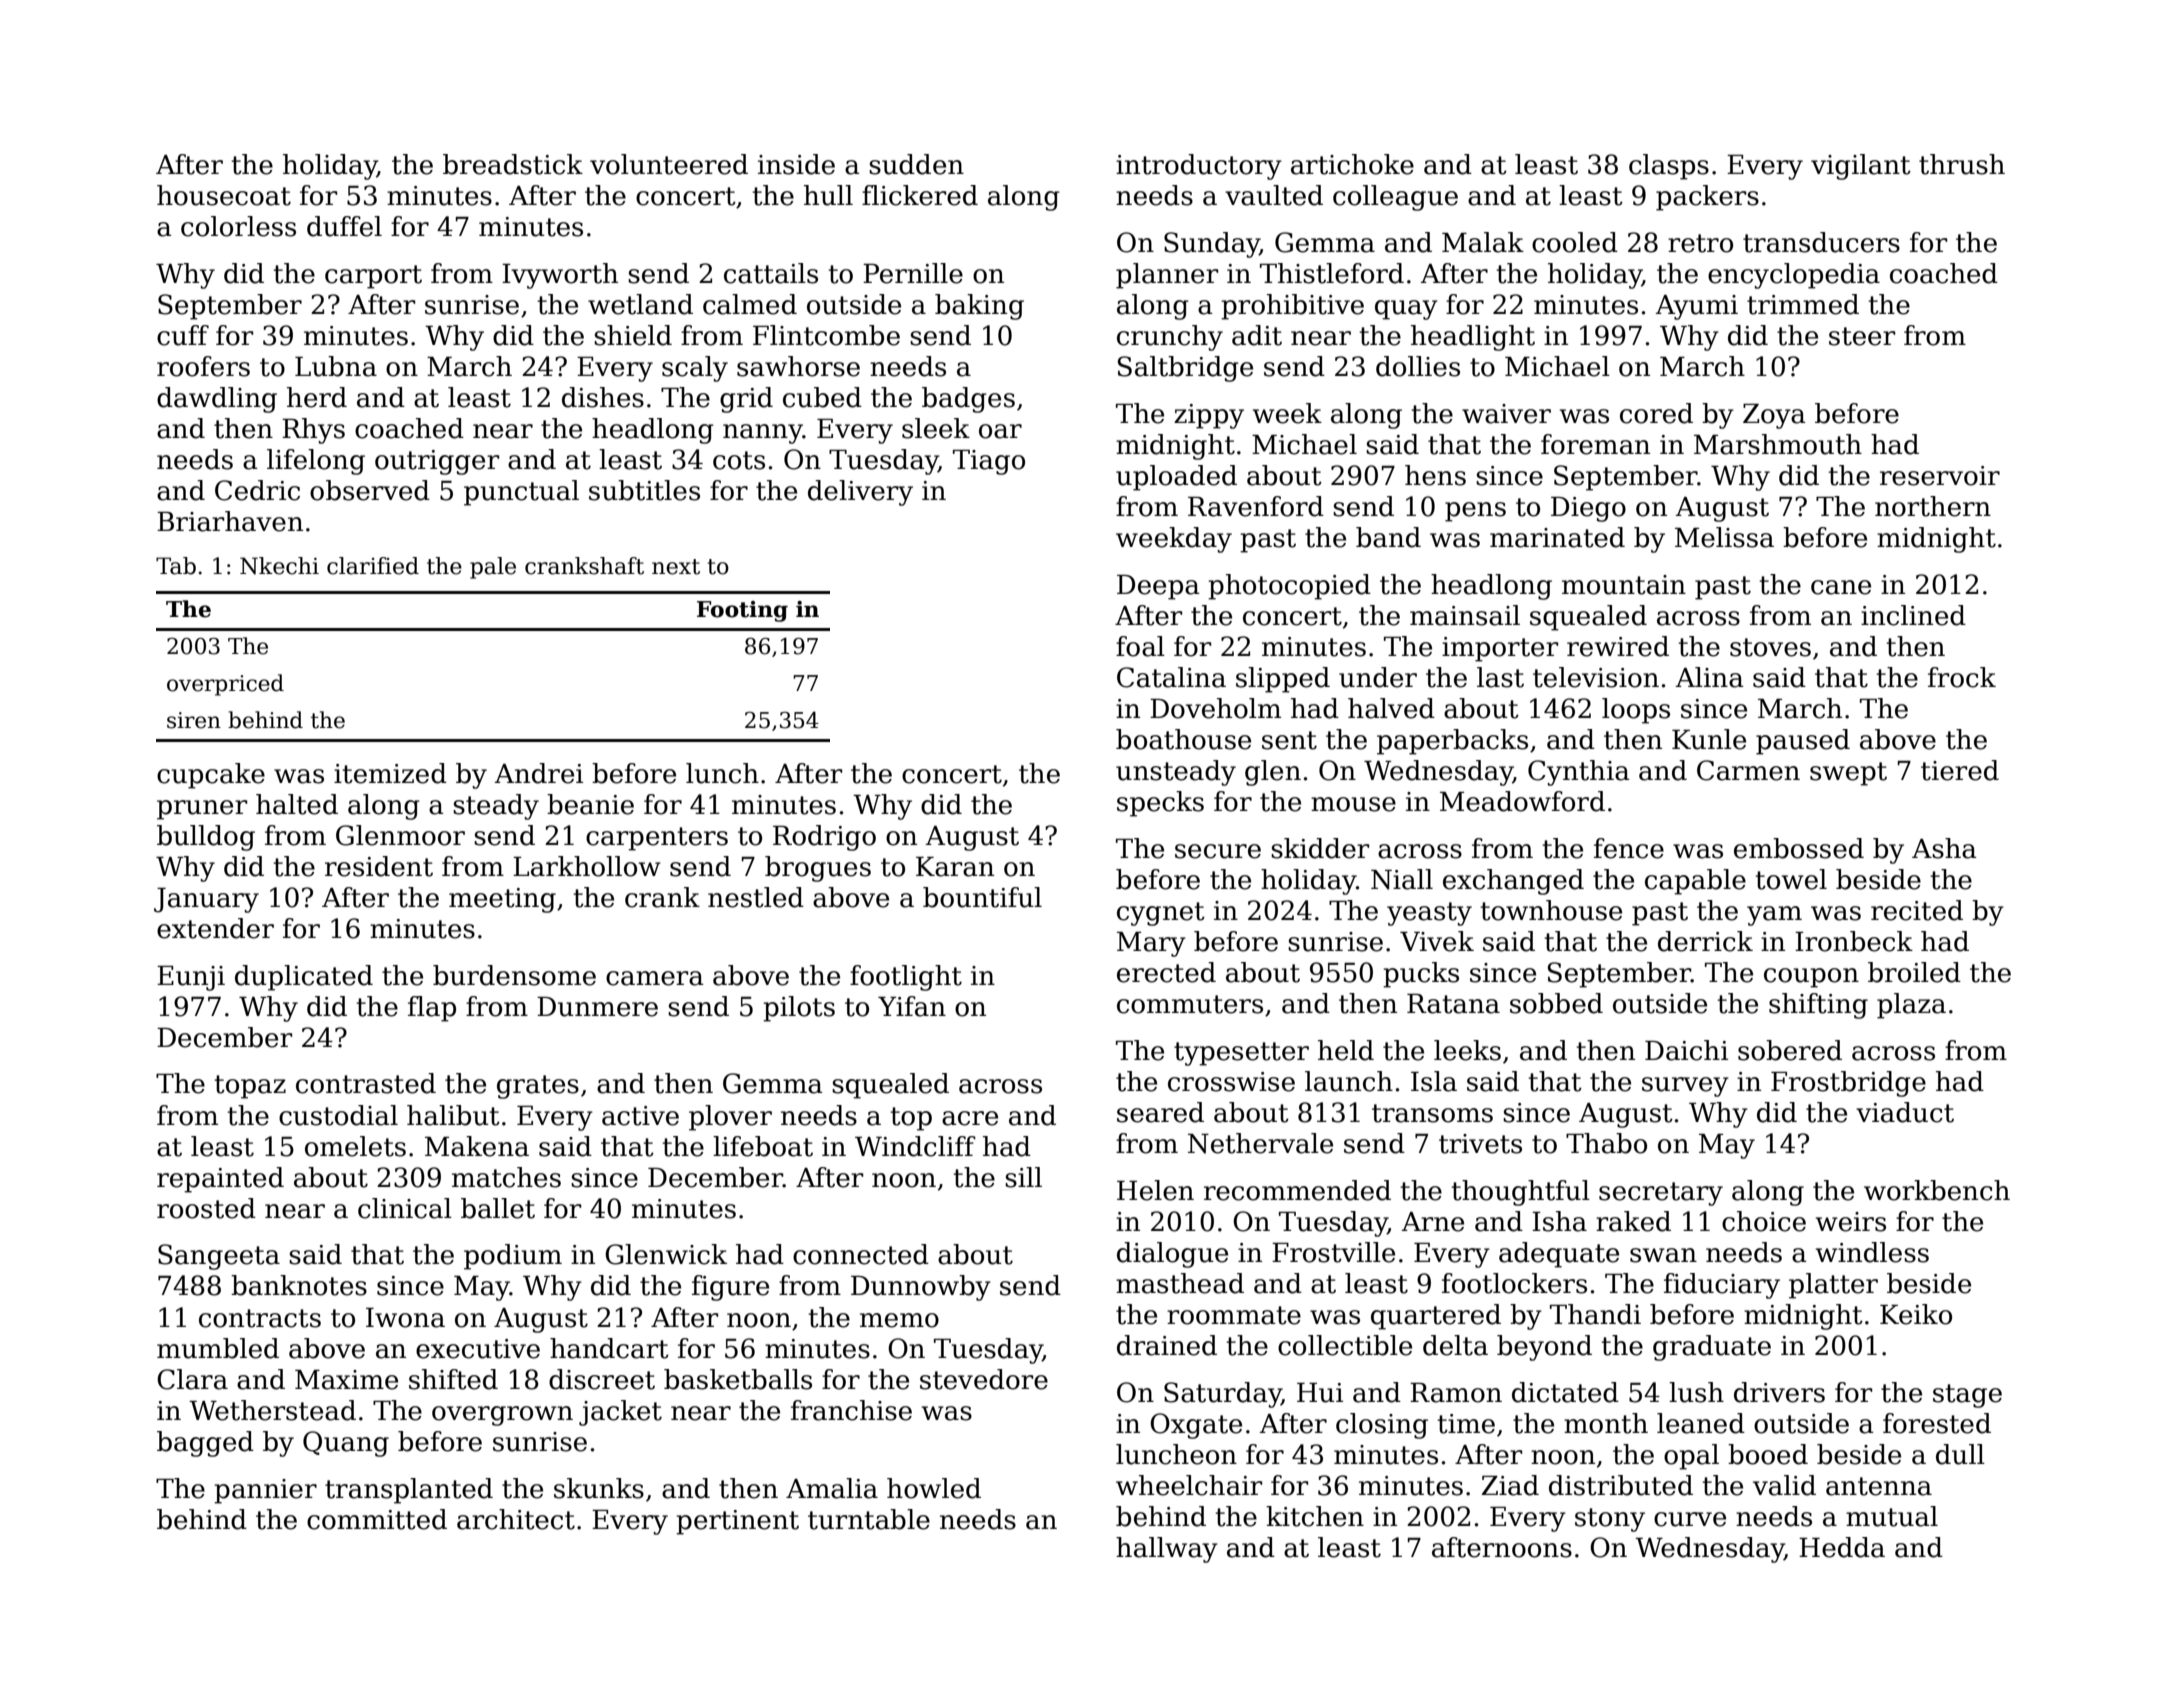 This page has height=1683, width=2178. Describe the element at coordinates (1962, 164) in the page. I see `thrush` at that location.
